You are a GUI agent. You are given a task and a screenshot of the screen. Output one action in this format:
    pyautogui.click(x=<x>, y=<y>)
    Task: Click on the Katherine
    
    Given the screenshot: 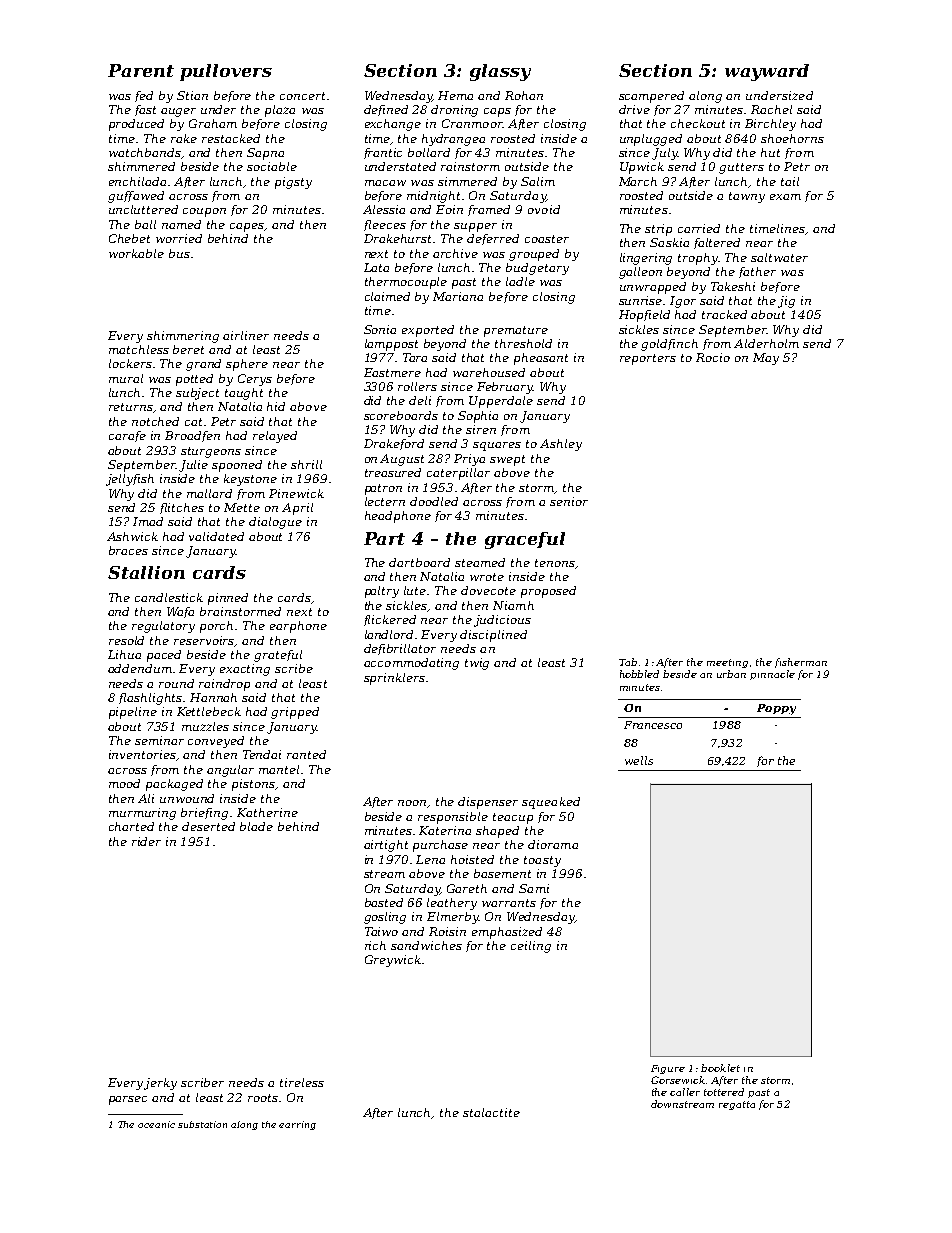 What is the action you would take?
    pyautogui.click(x=267, y=812)
